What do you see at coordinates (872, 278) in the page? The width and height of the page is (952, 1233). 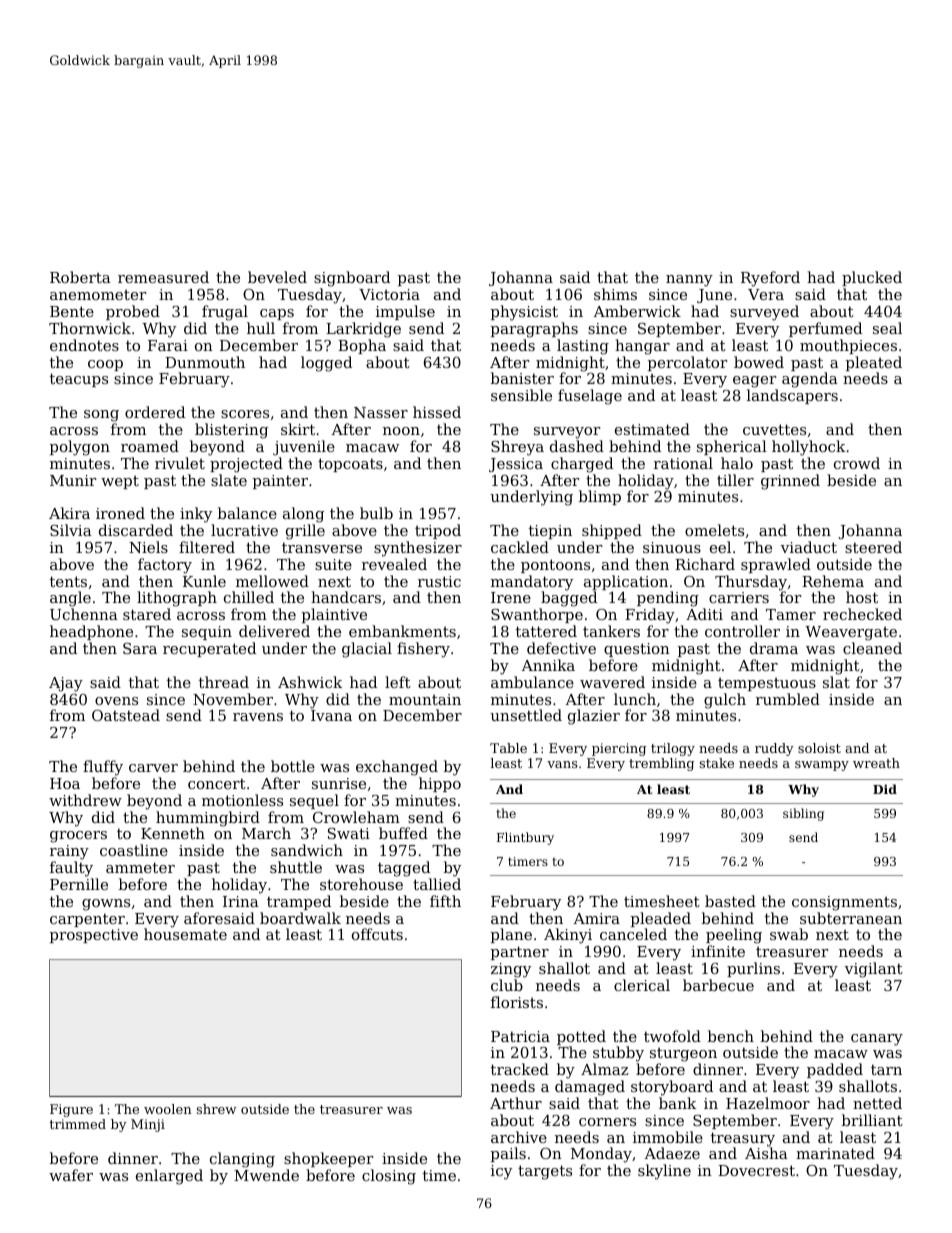 I see `plucked` at bounding box center [872, 278].
